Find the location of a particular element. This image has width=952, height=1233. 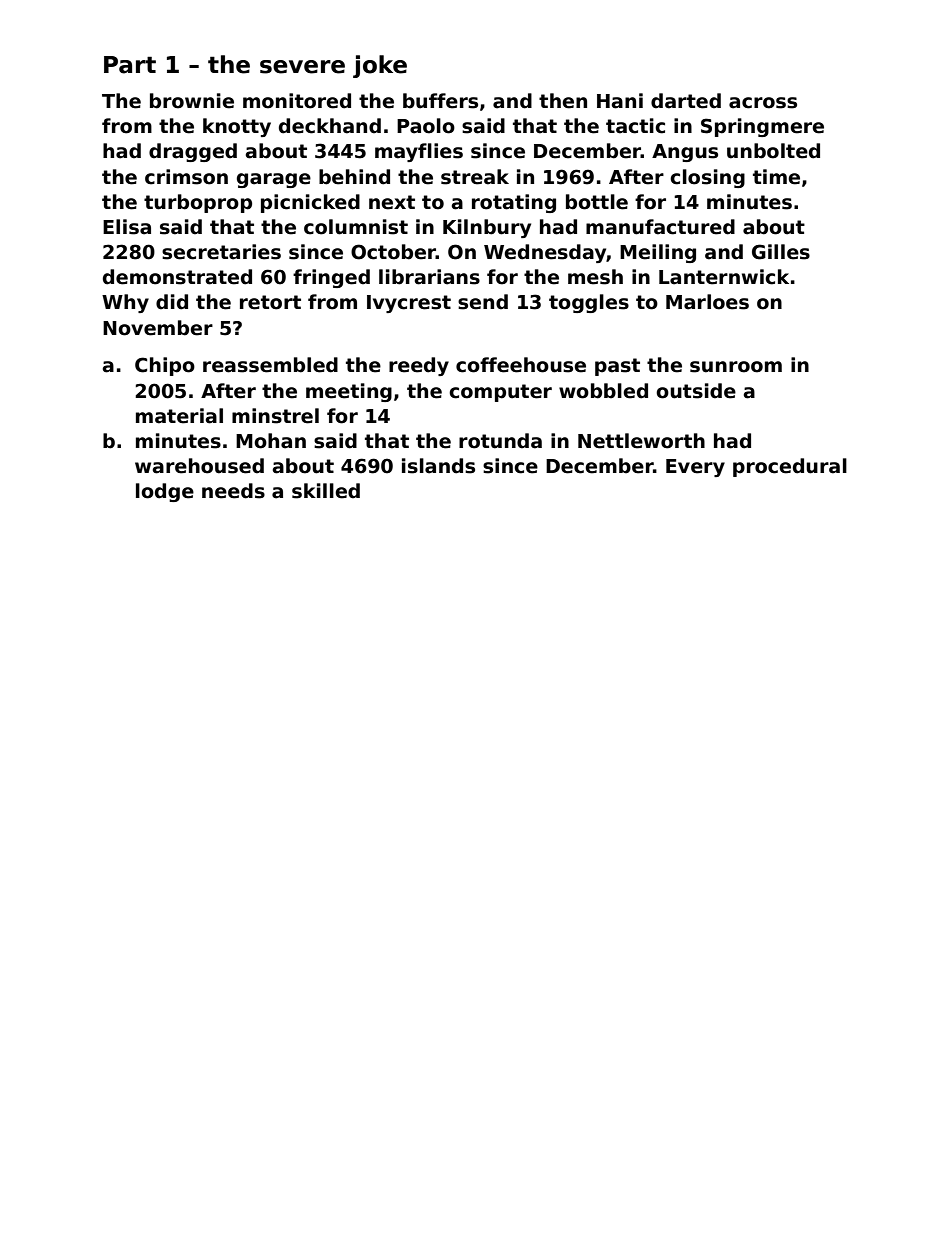

warehoused is located at coordinates (199, 466).
